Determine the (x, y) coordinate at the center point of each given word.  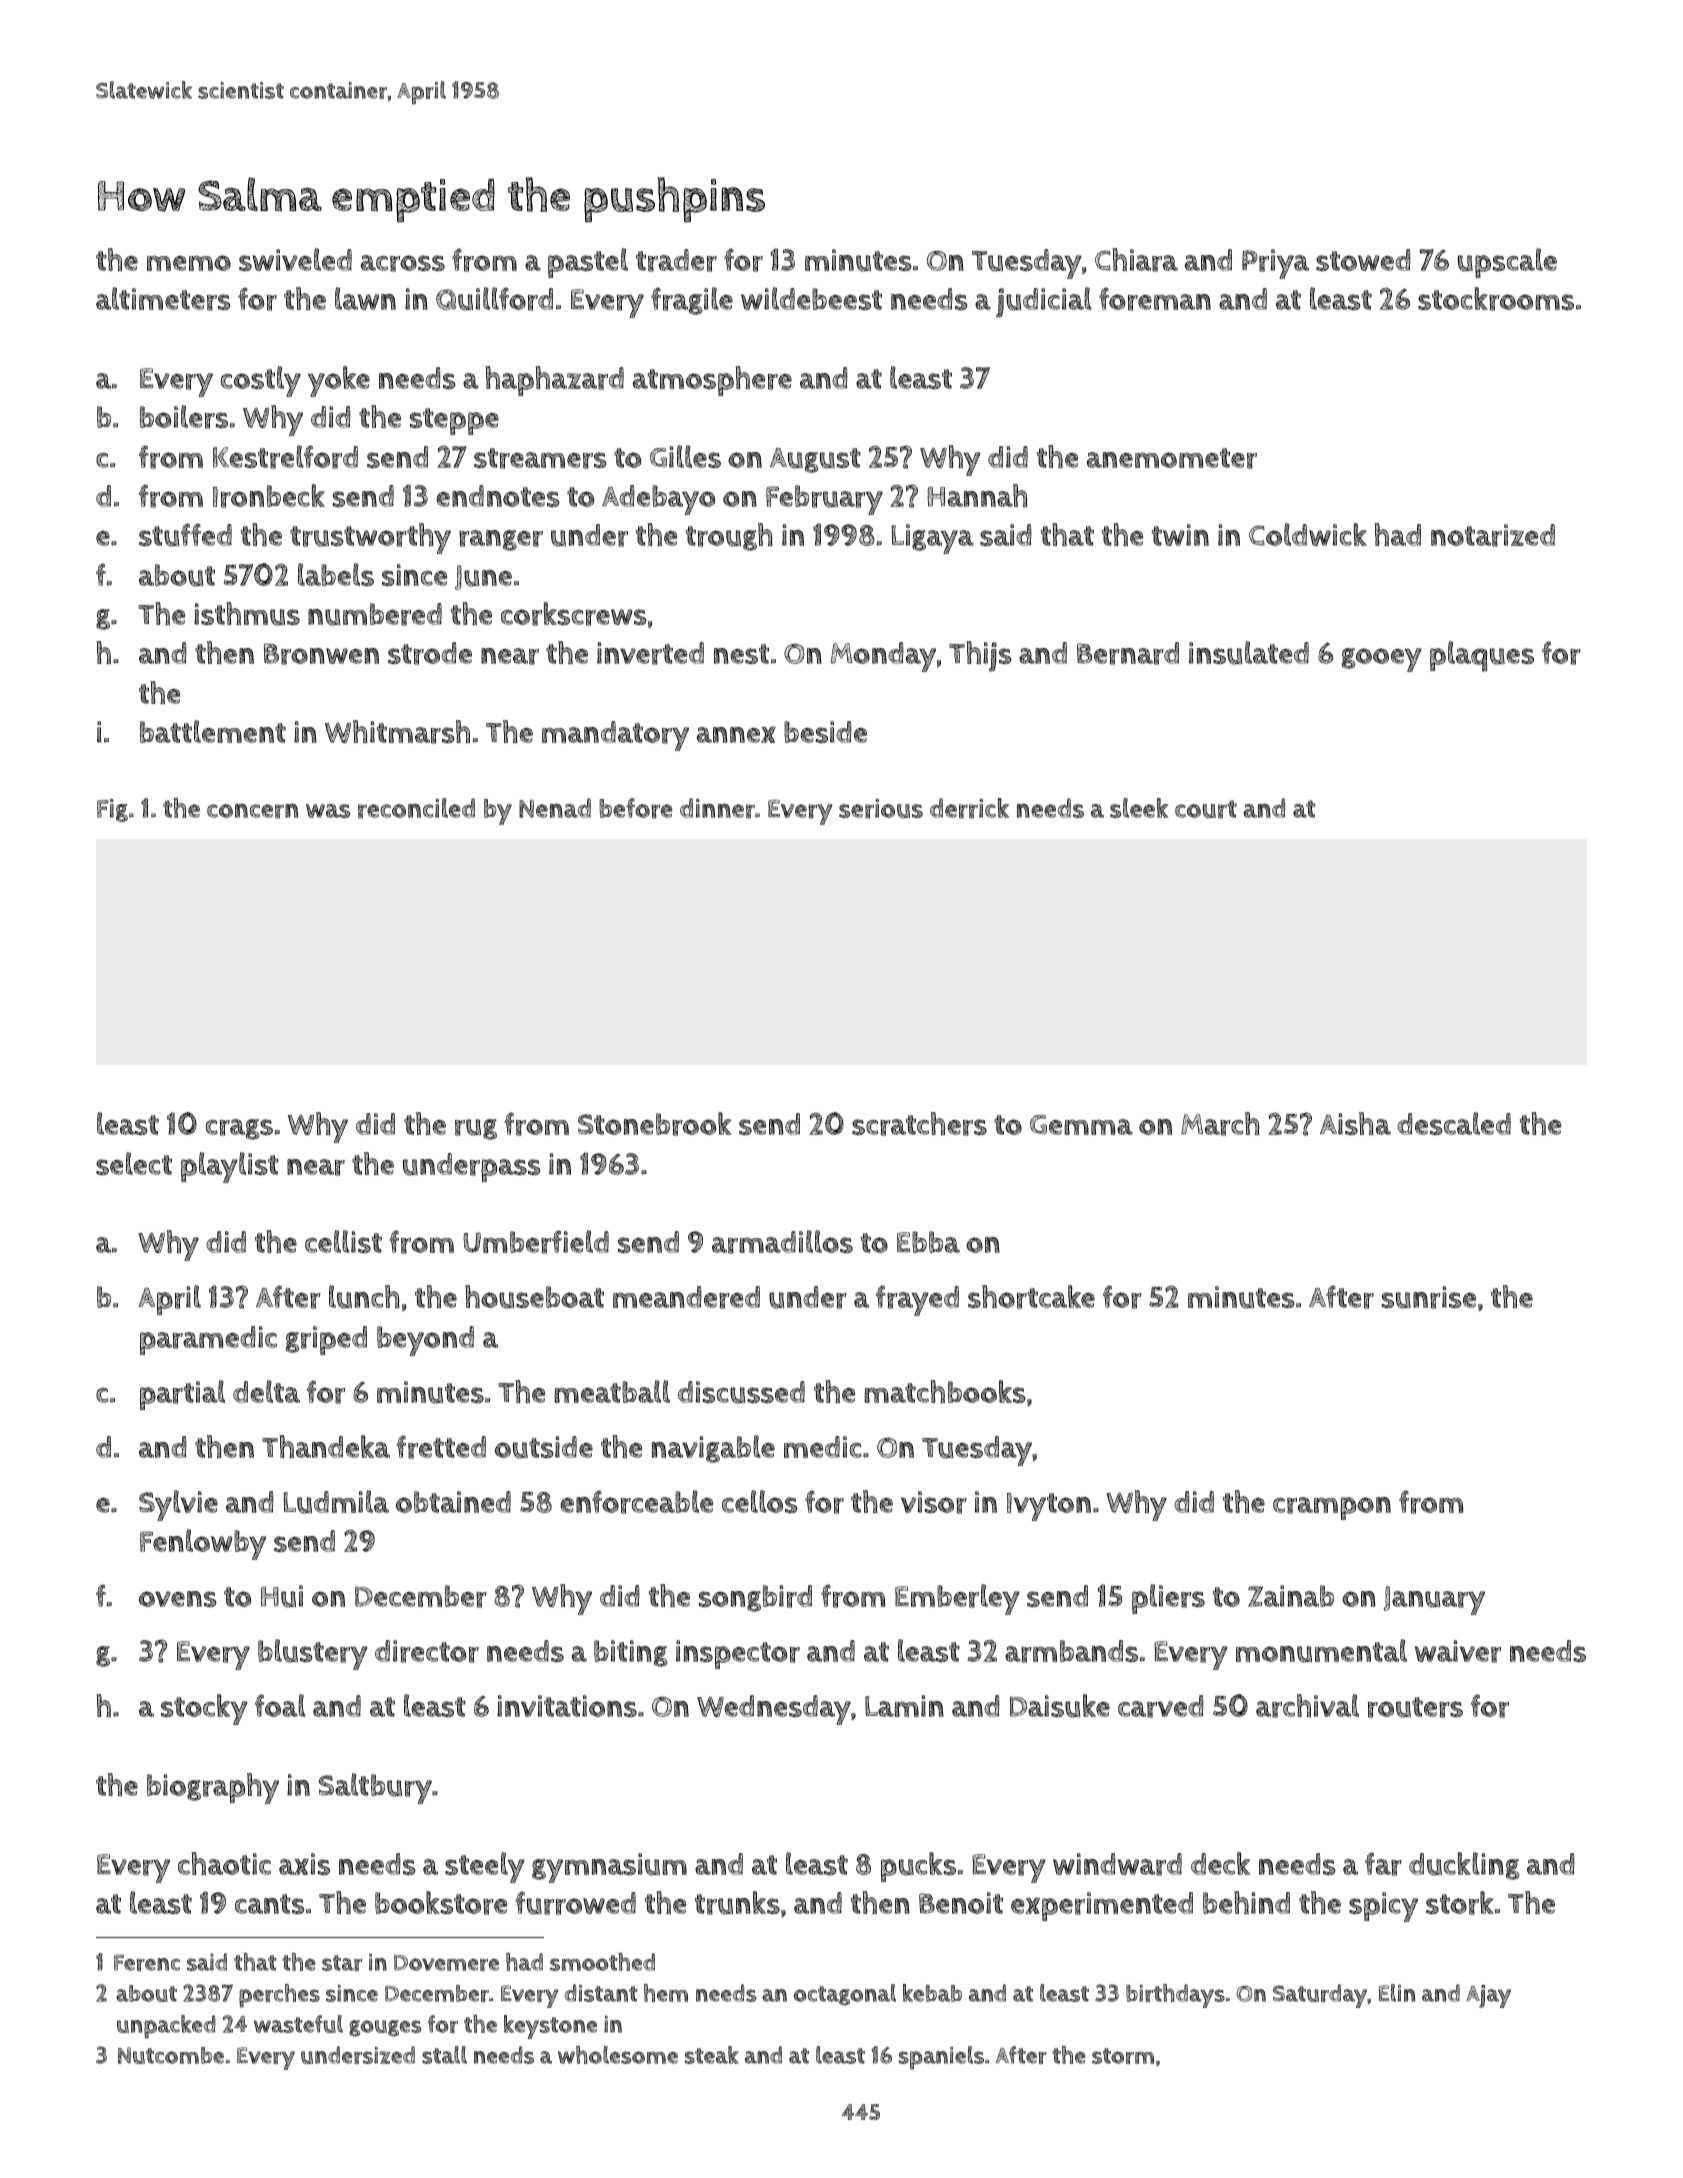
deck (1220, 1863)
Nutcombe (171, 2055)
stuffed (185, 535)
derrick (969, 808)
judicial (1044, 302)
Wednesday (774, 1710)
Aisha (1355, 1123)
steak (712, 2055)
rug (476, 1129)
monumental (1321, 1651)
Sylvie (178, 1505)
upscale (1507, 263)
